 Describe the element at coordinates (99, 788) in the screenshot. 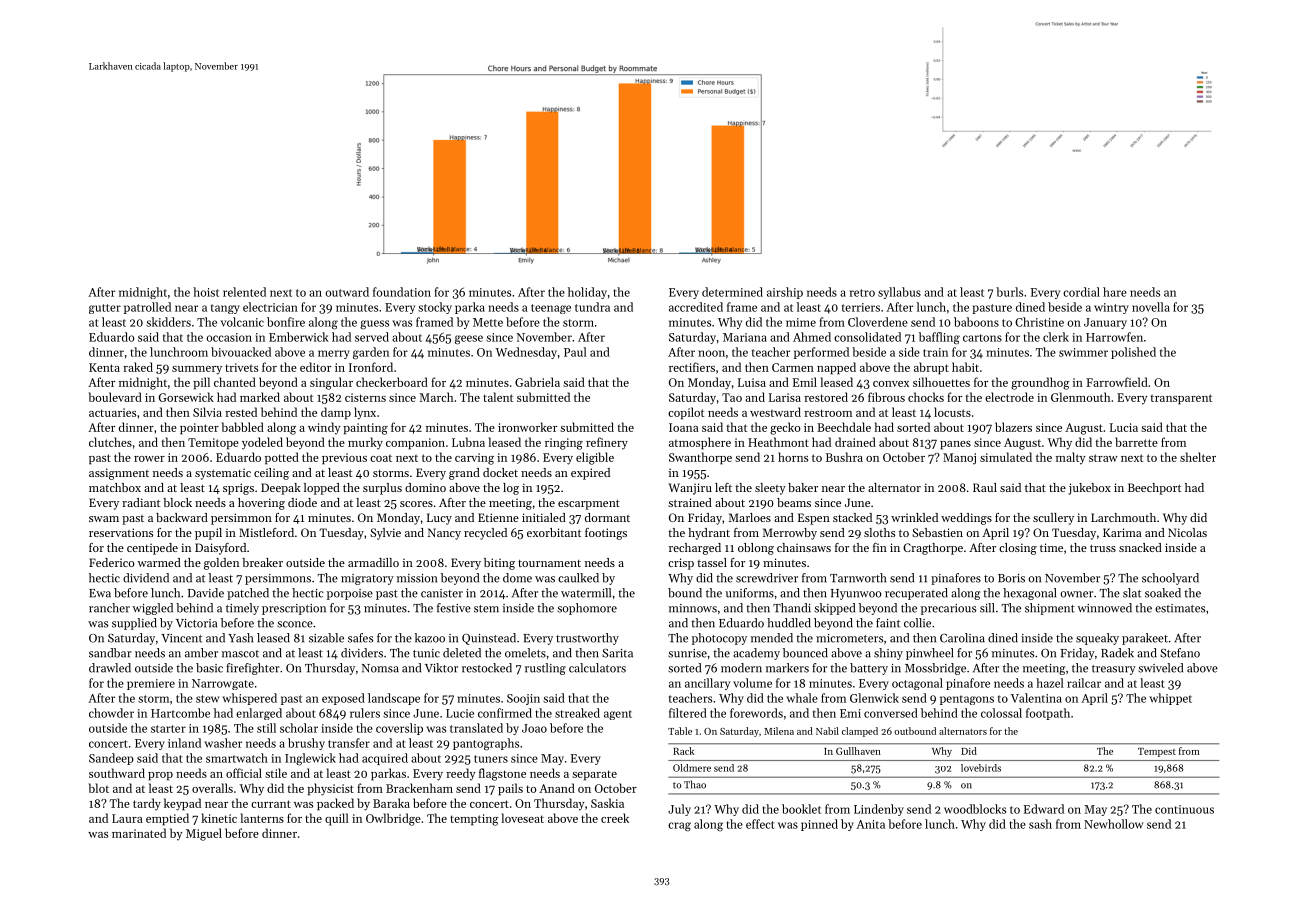

I see `blot` at that location.
